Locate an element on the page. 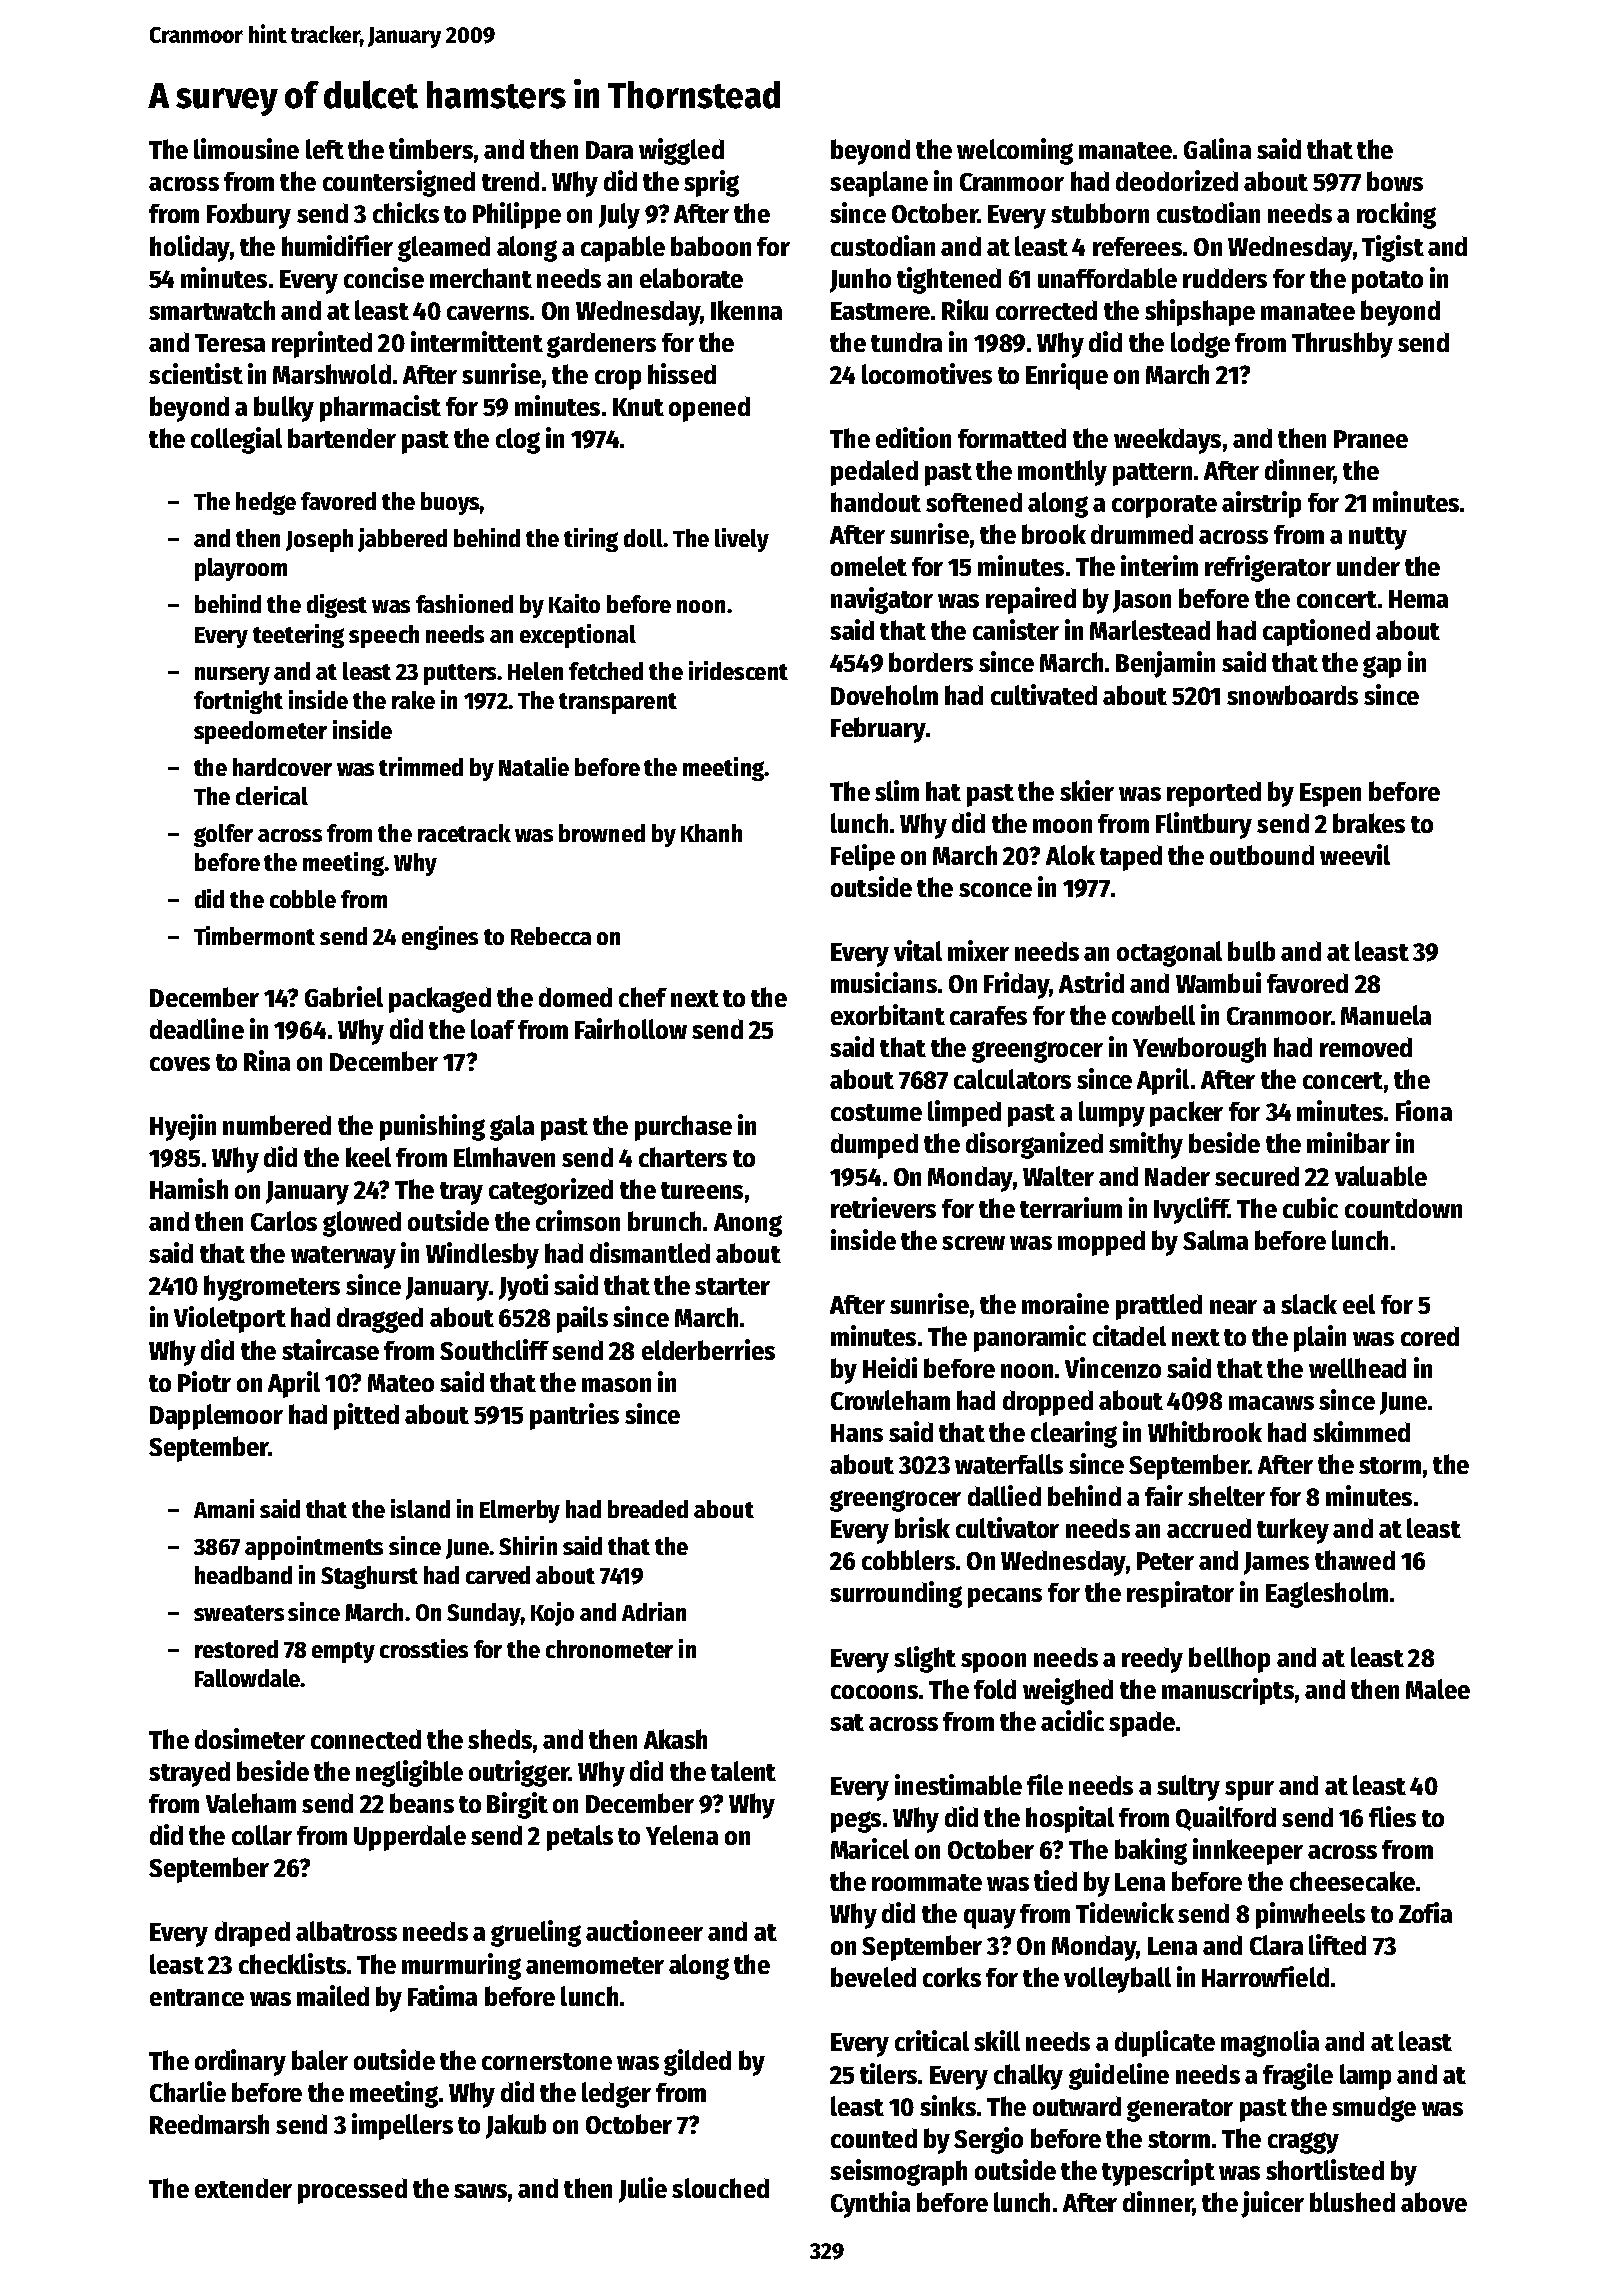 This page has width=1620, height=2292. chef is located at coordinates (643, 997).
